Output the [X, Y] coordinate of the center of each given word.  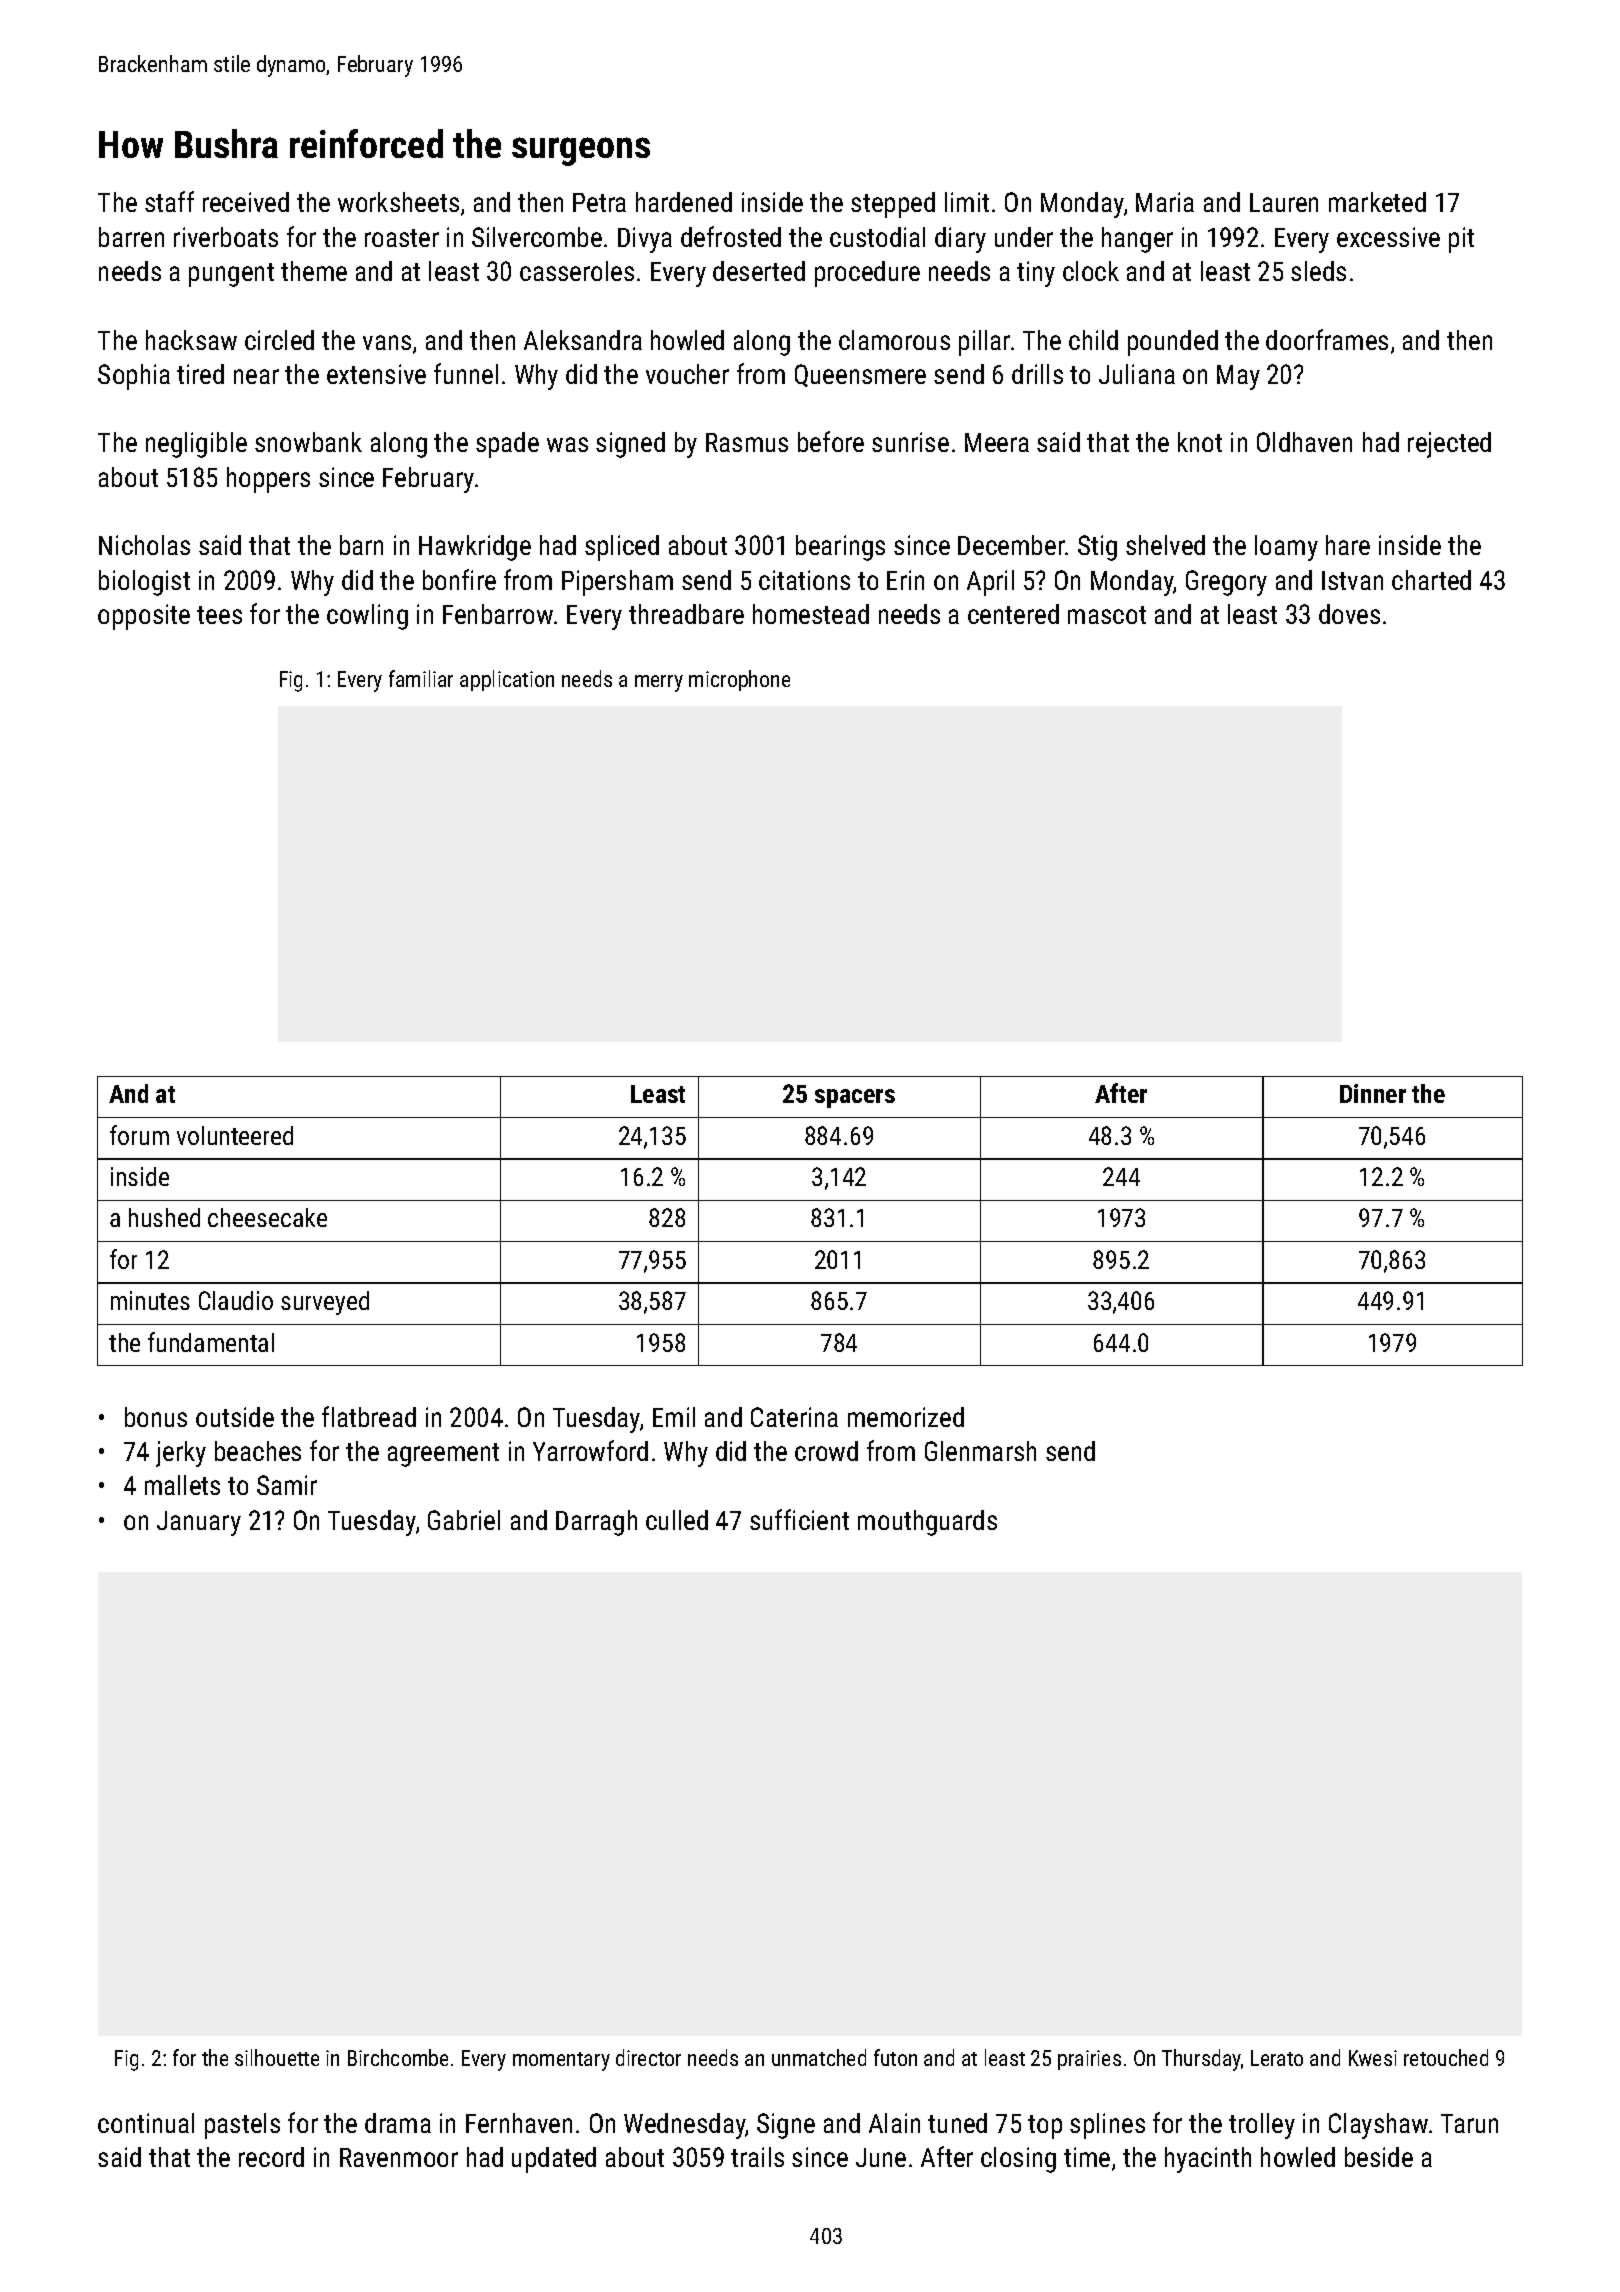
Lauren [1284, 202]
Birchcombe [398, 2057]
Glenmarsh [980, 1451]
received [246, 202]
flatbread [369, 1416]
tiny [1036, 274]
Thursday [1201, 2060]
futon [895, 2057]
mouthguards [927, 1523]
